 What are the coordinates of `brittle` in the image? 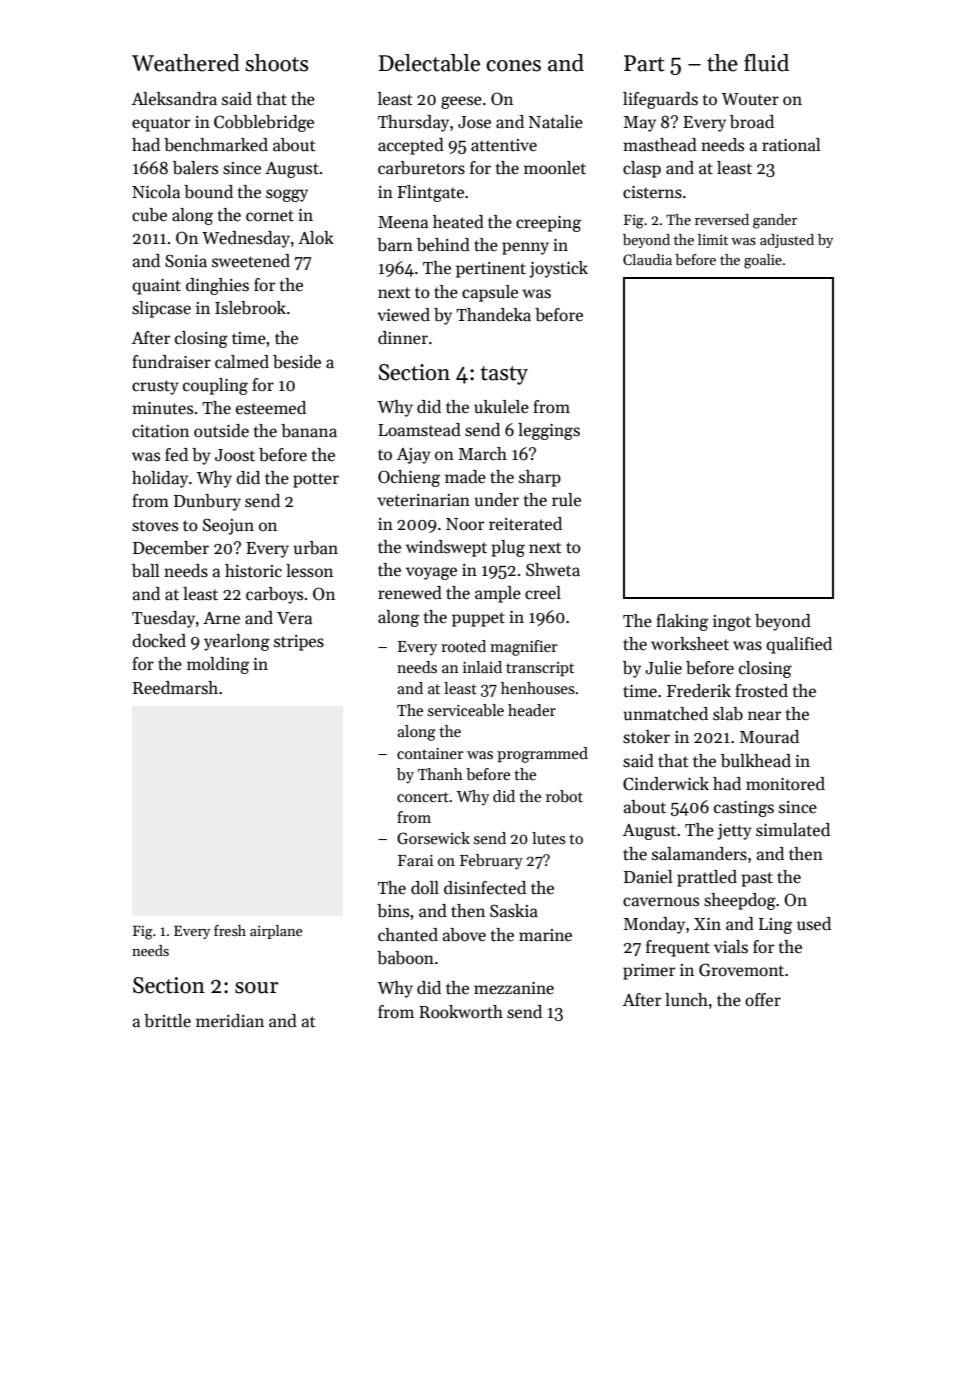 It's located at (167, 1021).
